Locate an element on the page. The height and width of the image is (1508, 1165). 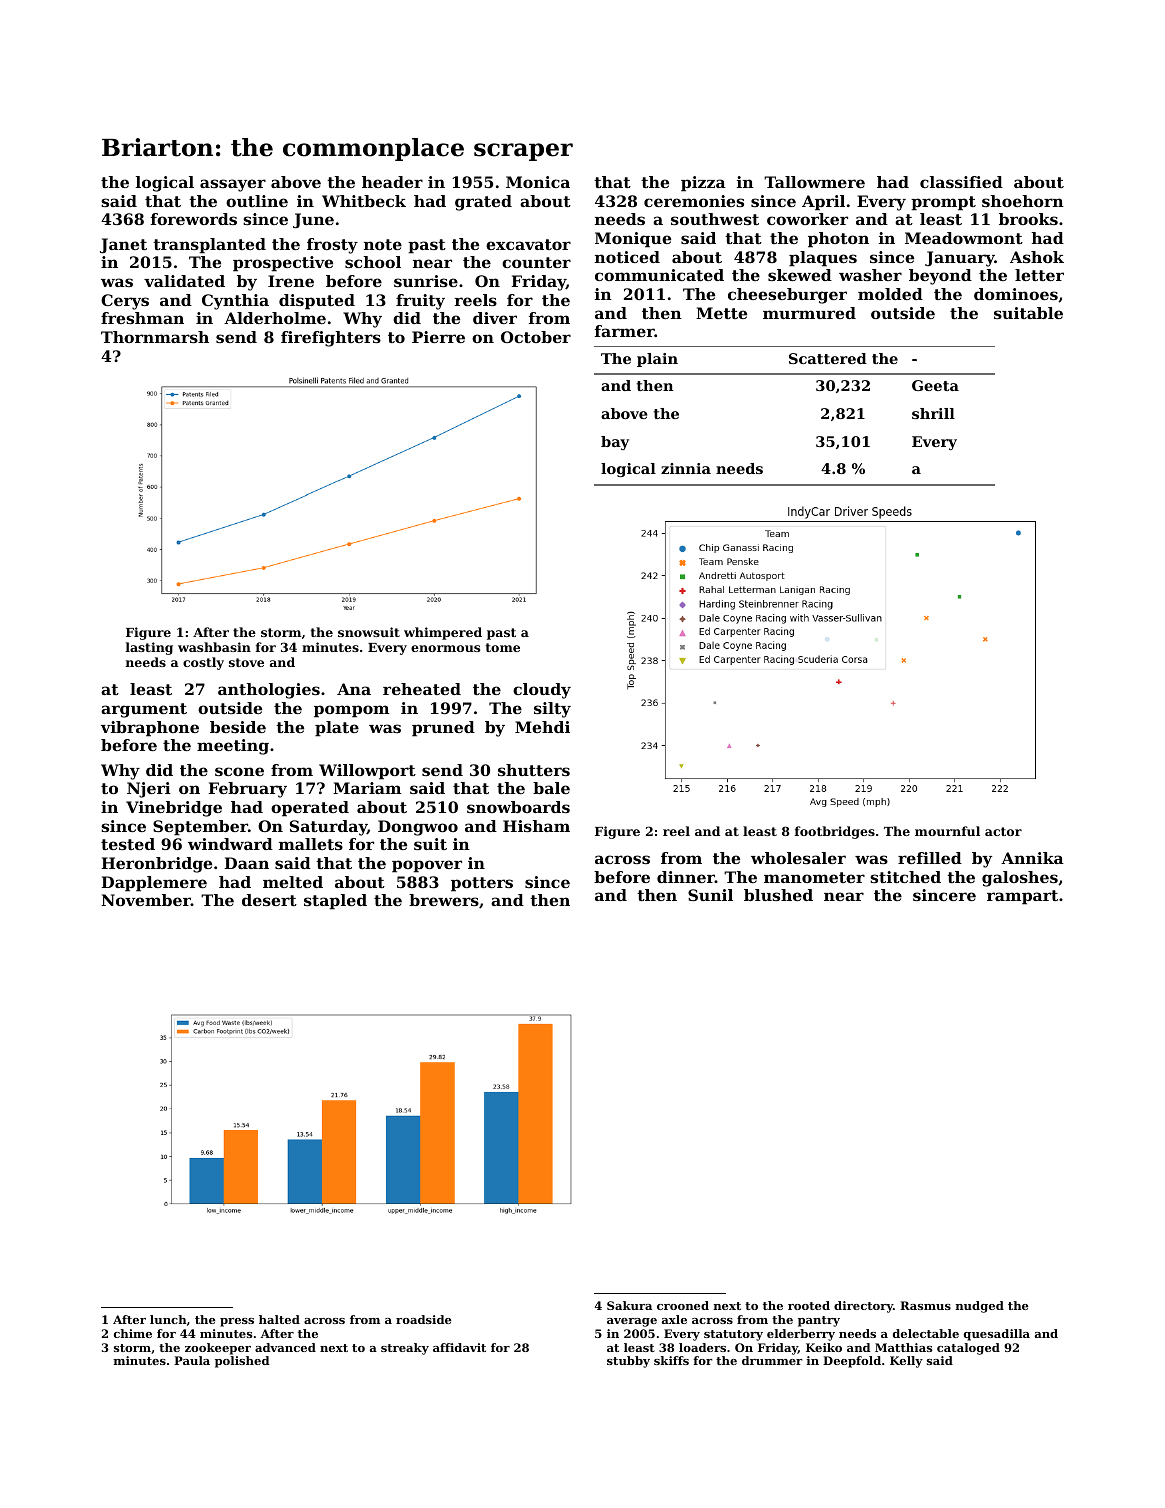
refilled is located at coordinates (930, 858).
